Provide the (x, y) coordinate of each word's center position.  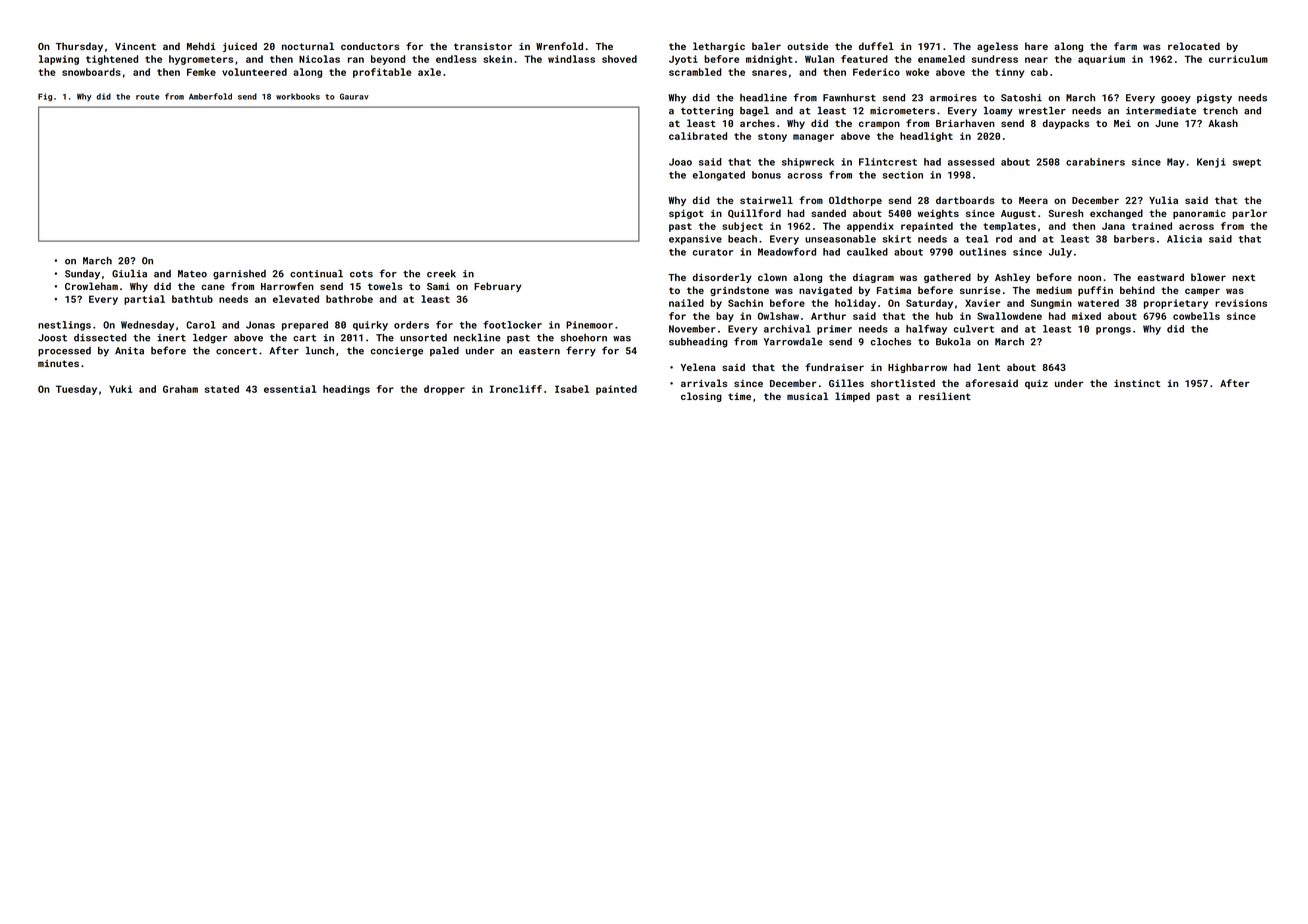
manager (813, 138)
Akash (1223, 123)
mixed (1086, 316)
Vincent (135, 46)
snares (769, 73)
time (739, 396)
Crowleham (91, 286)
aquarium (1101, 60)
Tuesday (76, 390)
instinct (1137, 383)
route (147, 97)
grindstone (739, 291)
